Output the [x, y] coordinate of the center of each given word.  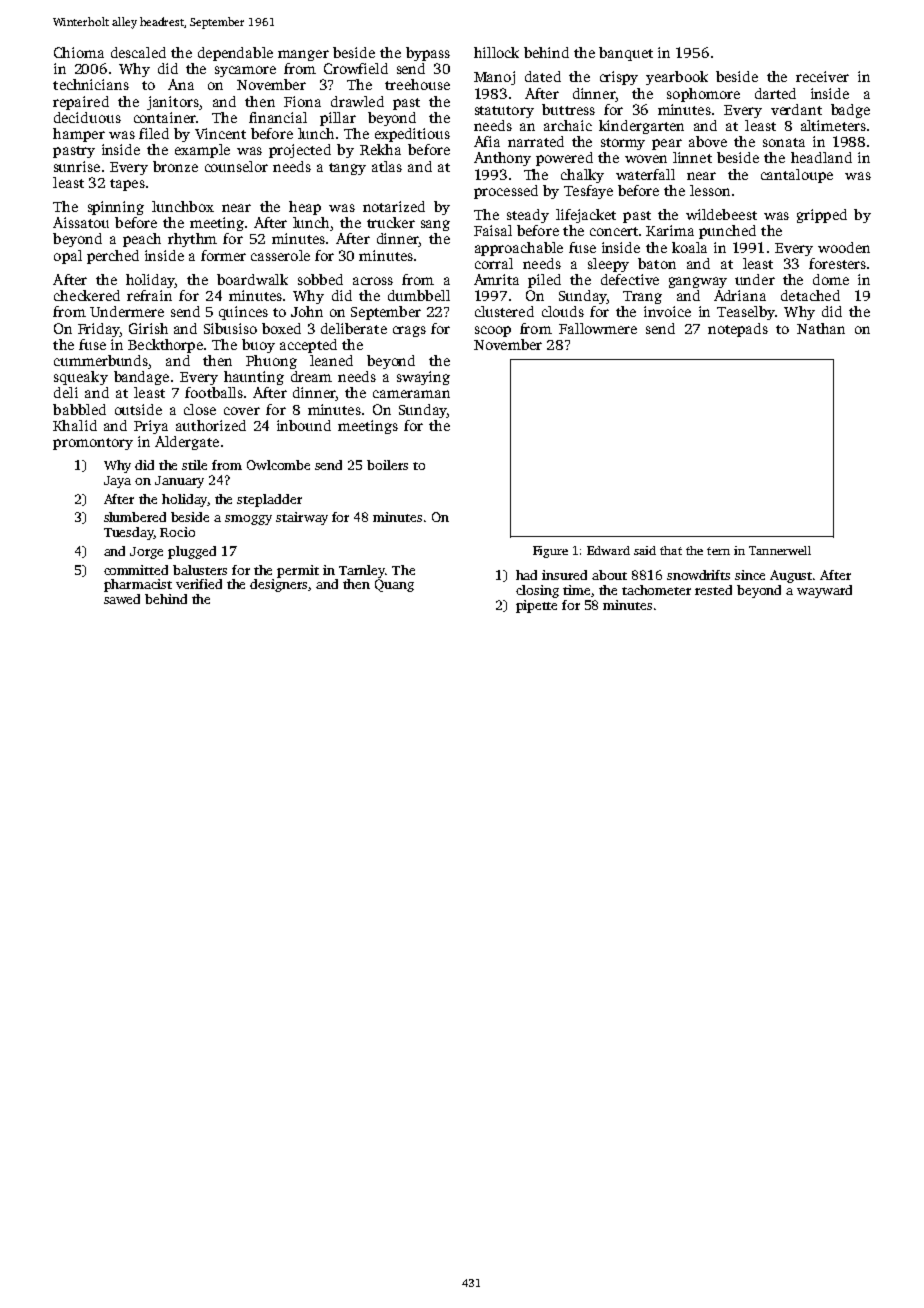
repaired [81, 103]
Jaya [117, 482]
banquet [626, 54]
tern [718, 551]
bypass [428, 54]
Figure [550, 552]
